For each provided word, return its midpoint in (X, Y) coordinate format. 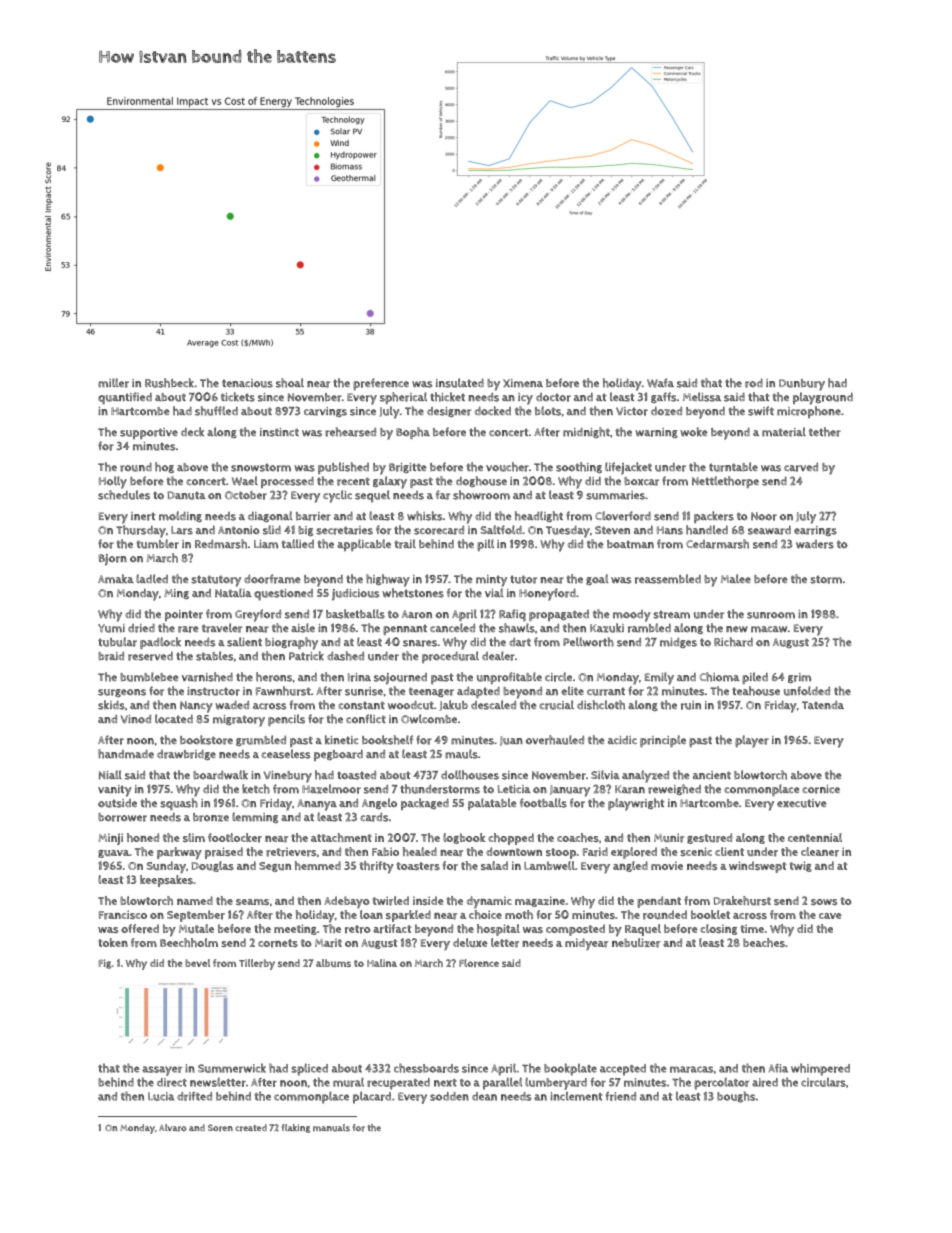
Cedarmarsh (717, 544)
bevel (197, 963)
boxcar (641, 481)
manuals (331, 1128)
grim (799, 678)
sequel (372, 496)
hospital (498, 930)
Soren (220, 1128)
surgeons (122, 693)
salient (244, 642)
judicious (356, 594)
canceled (452, 627)
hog (164, 467)
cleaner (820, 852)
